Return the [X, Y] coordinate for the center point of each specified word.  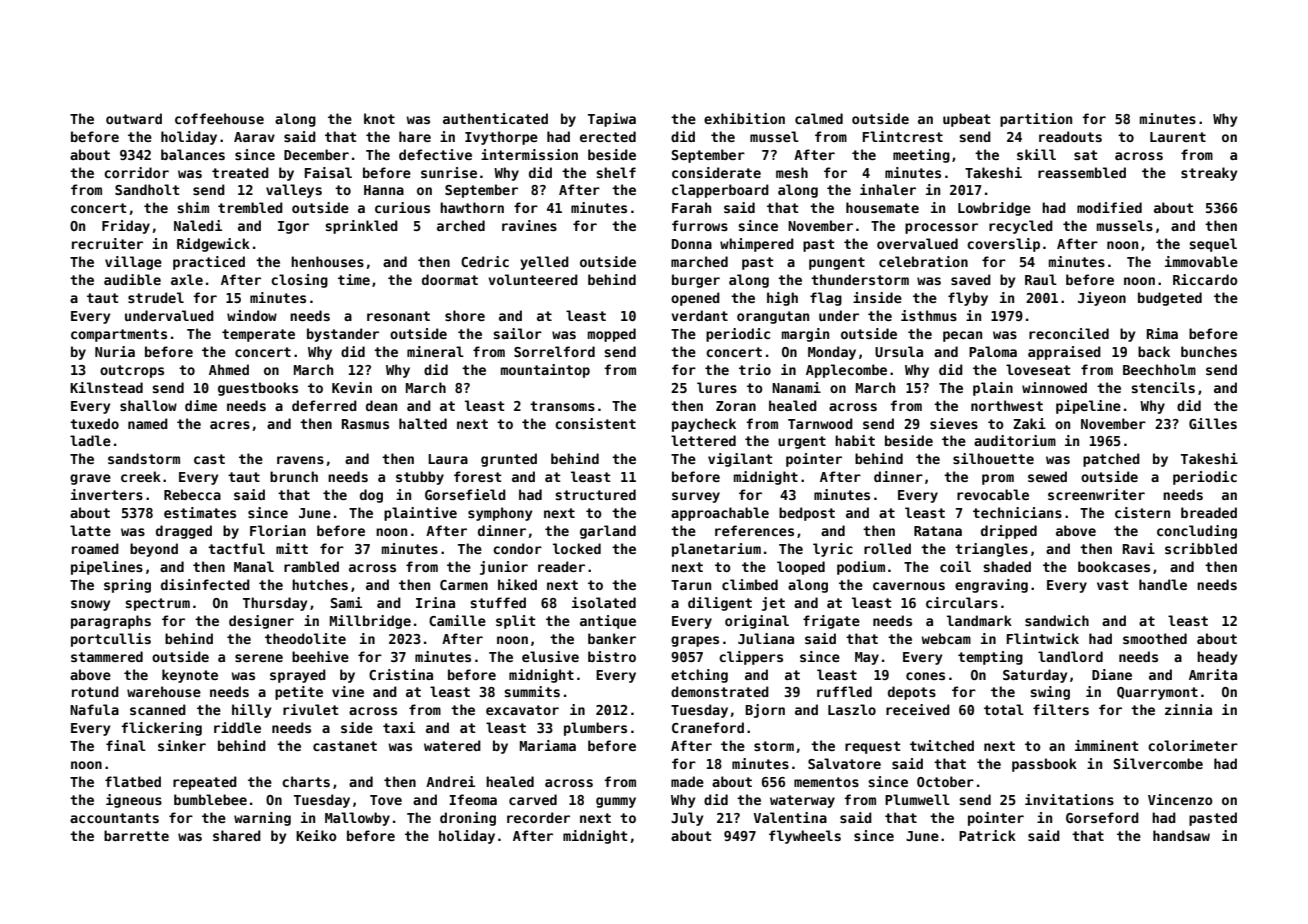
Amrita [1213, 674]
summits [532, 691]
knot [379, 118]
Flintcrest [903, 136]
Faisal [328, 172]
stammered [107, 656]
